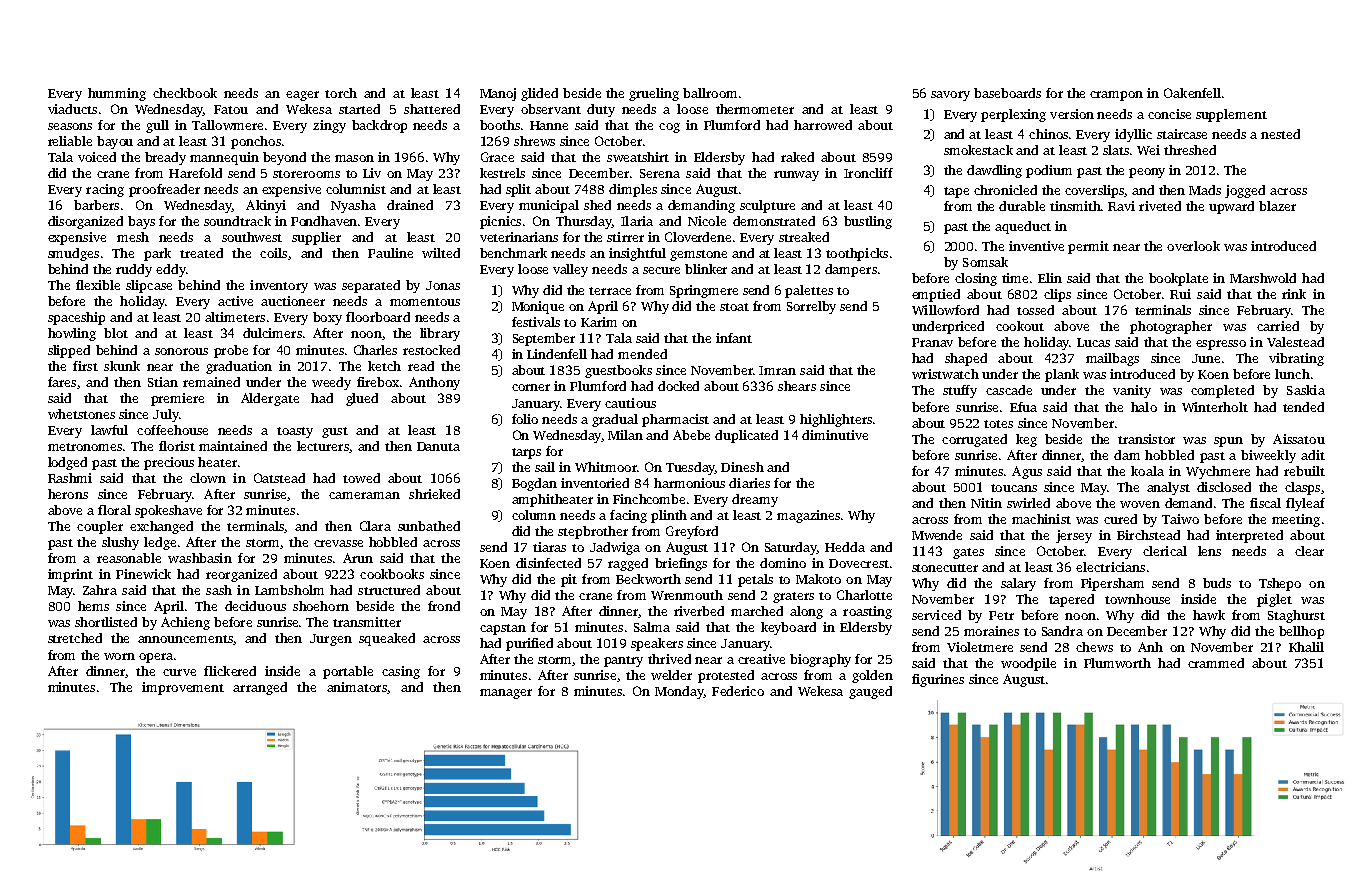 The width and height of the document is (1372, 887). What do you see at coordinates (500, 222) in the document?
I see `picnics` at bounding box center [500, 222].
